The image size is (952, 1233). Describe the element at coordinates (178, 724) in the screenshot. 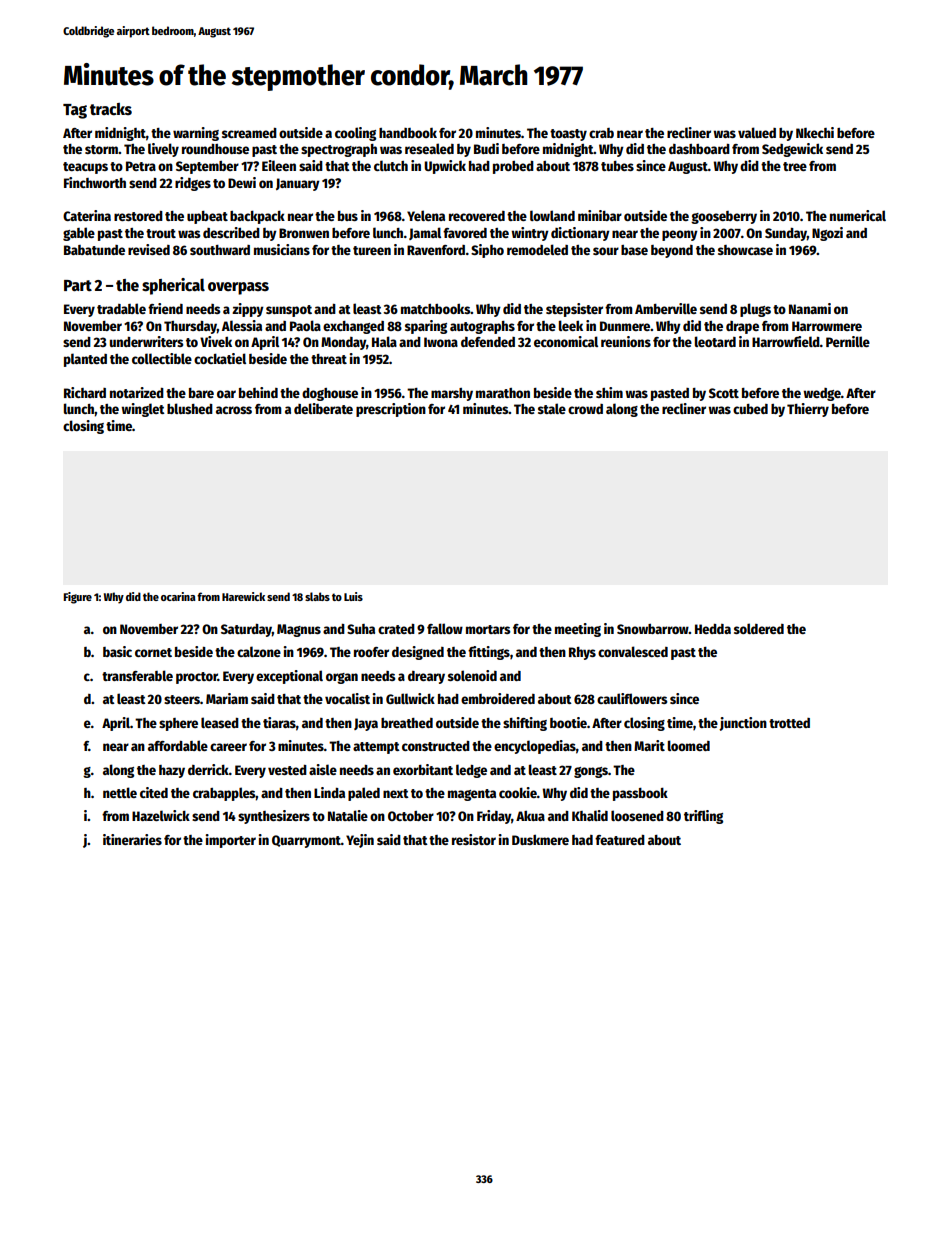

I see `sphere` at that location.
